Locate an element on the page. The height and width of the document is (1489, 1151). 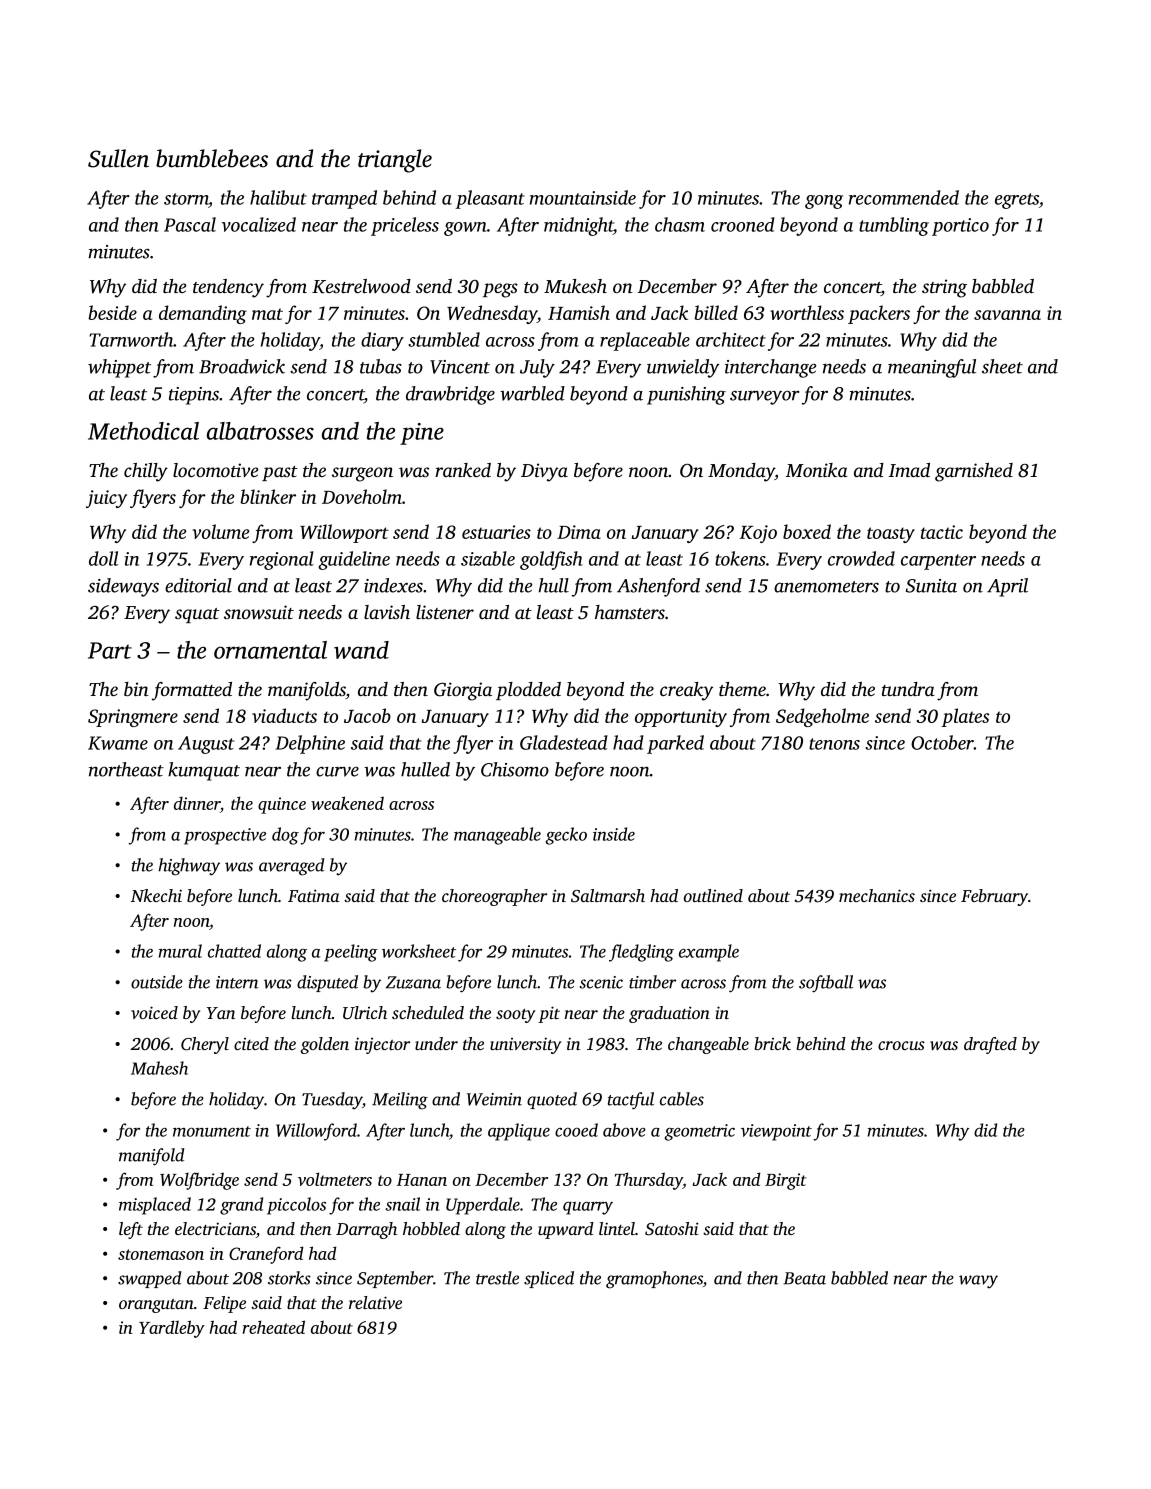
egrets is located at coordinates (1017, 201).
